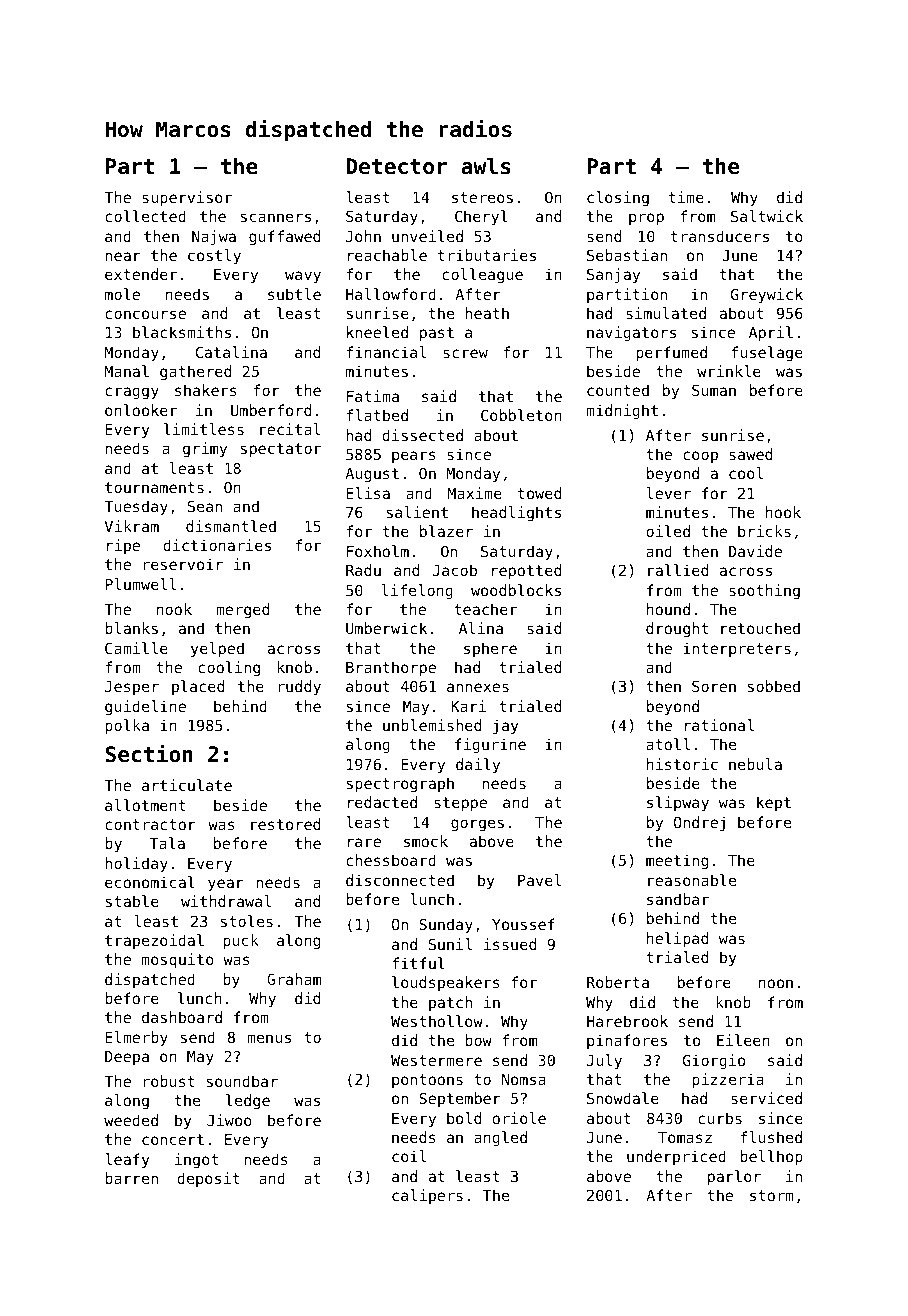  Describe the element at coordinates (187, 198) in the document. I see `supervisor` at that location.
